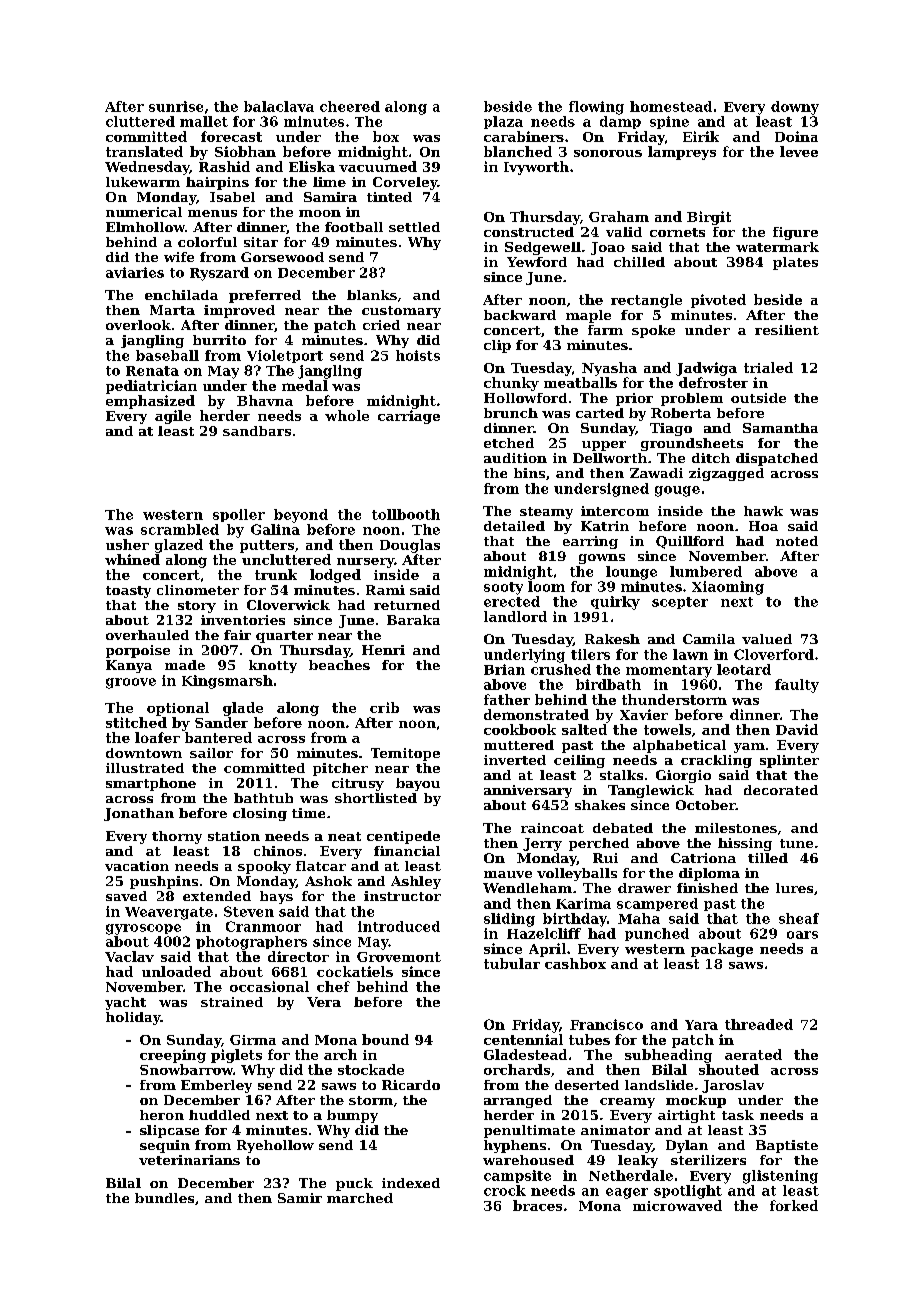  I want to click on plaza, so click(503, 122).
